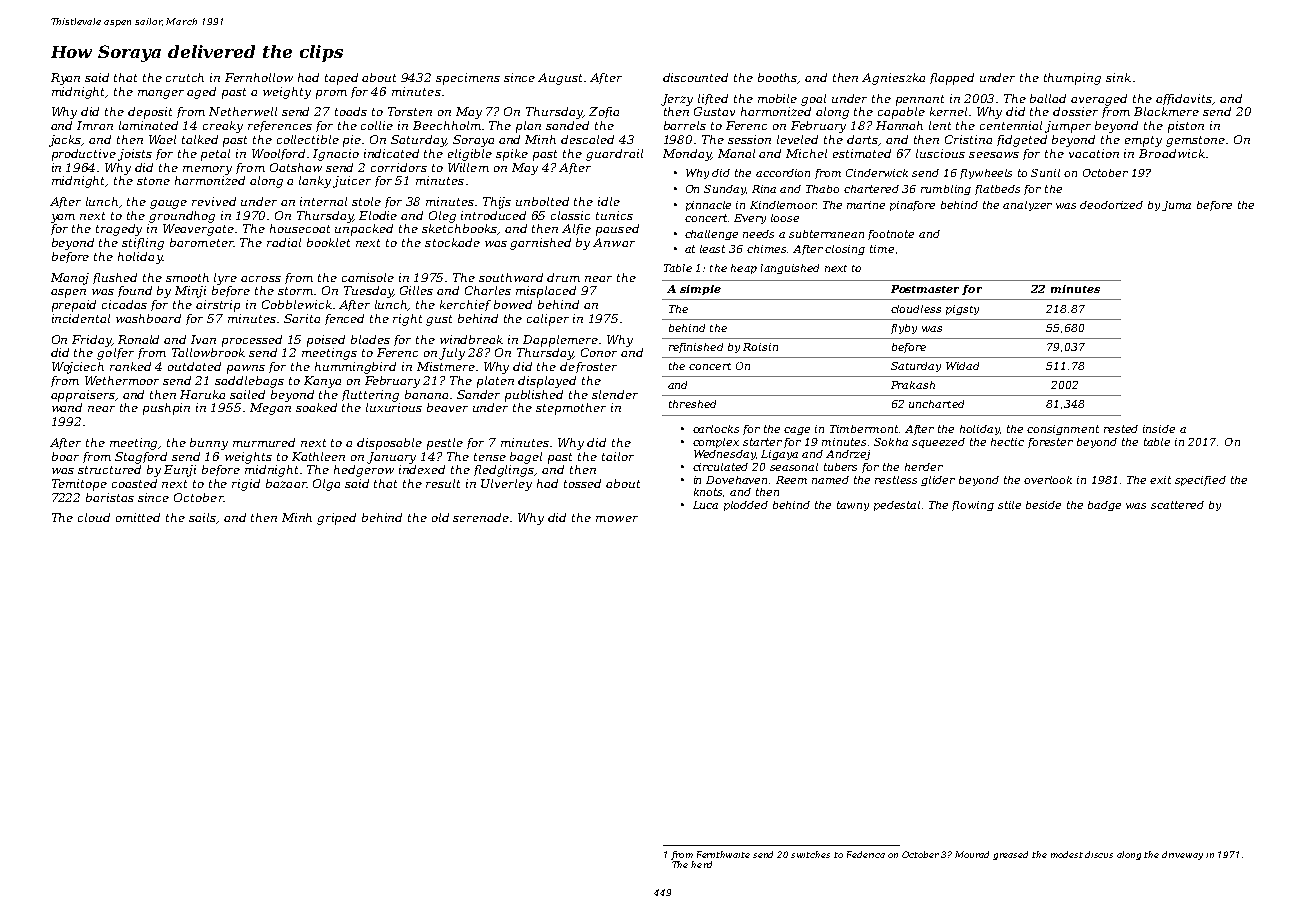  I want to click on Fernthwaite, so click(723, 854).
